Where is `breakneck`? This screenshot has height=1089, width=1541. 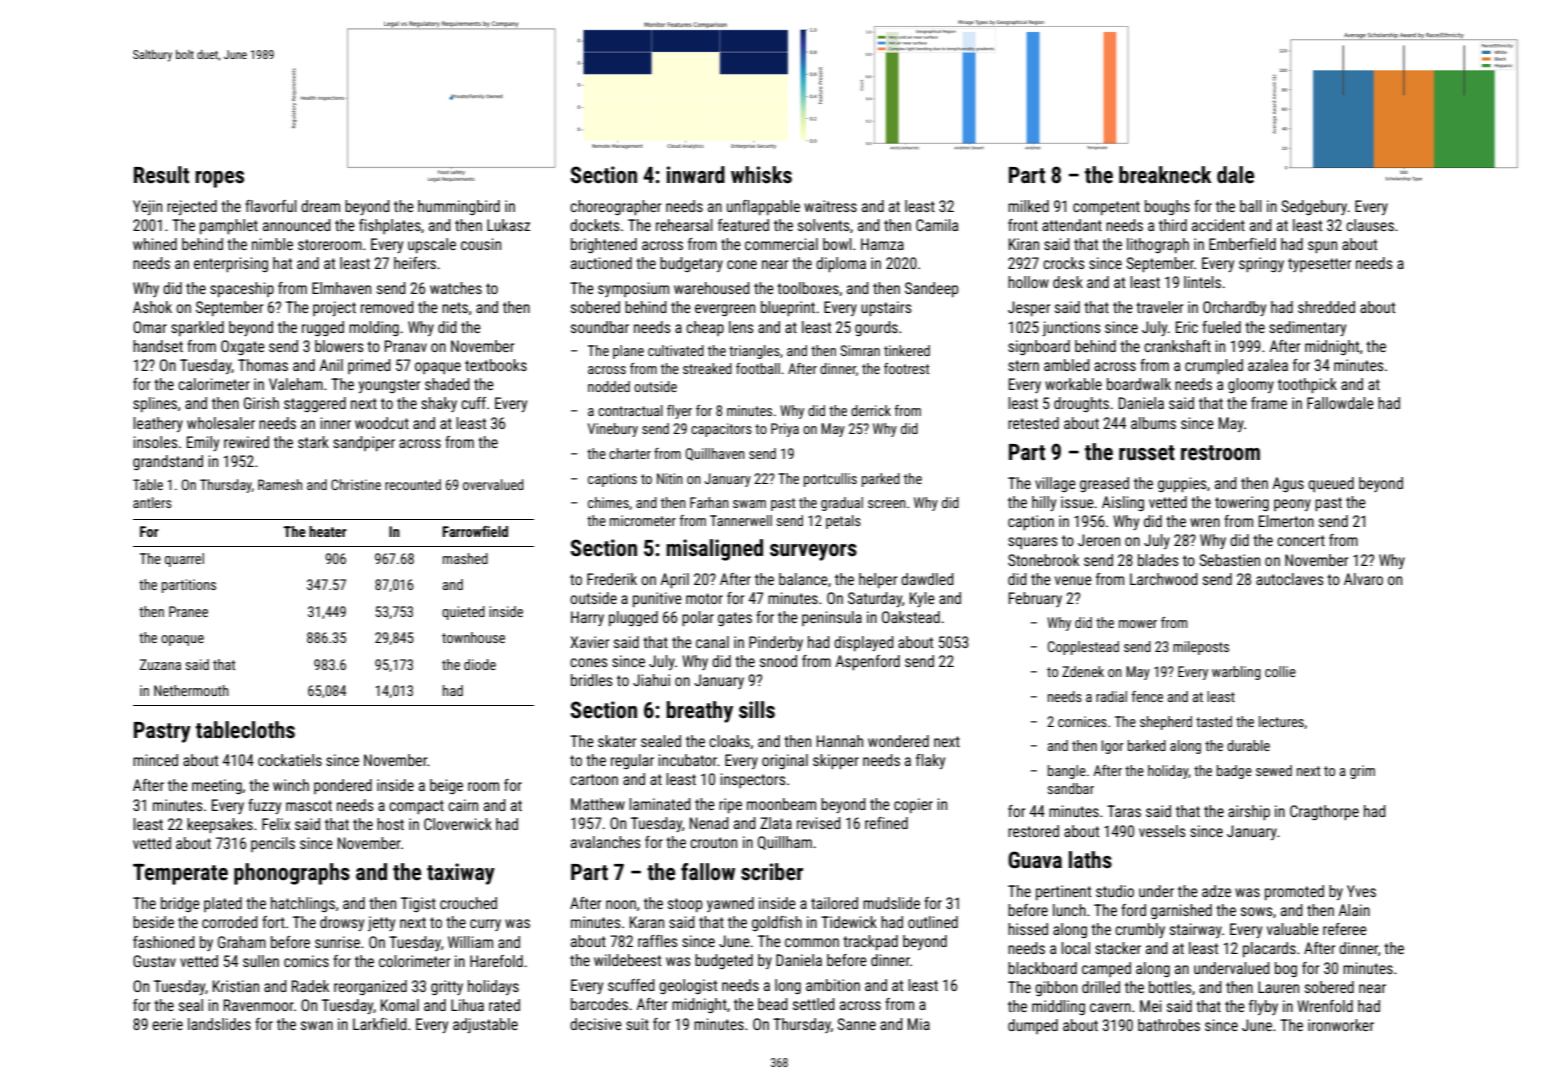 breakneck is located at coordinates (1165, 175).
